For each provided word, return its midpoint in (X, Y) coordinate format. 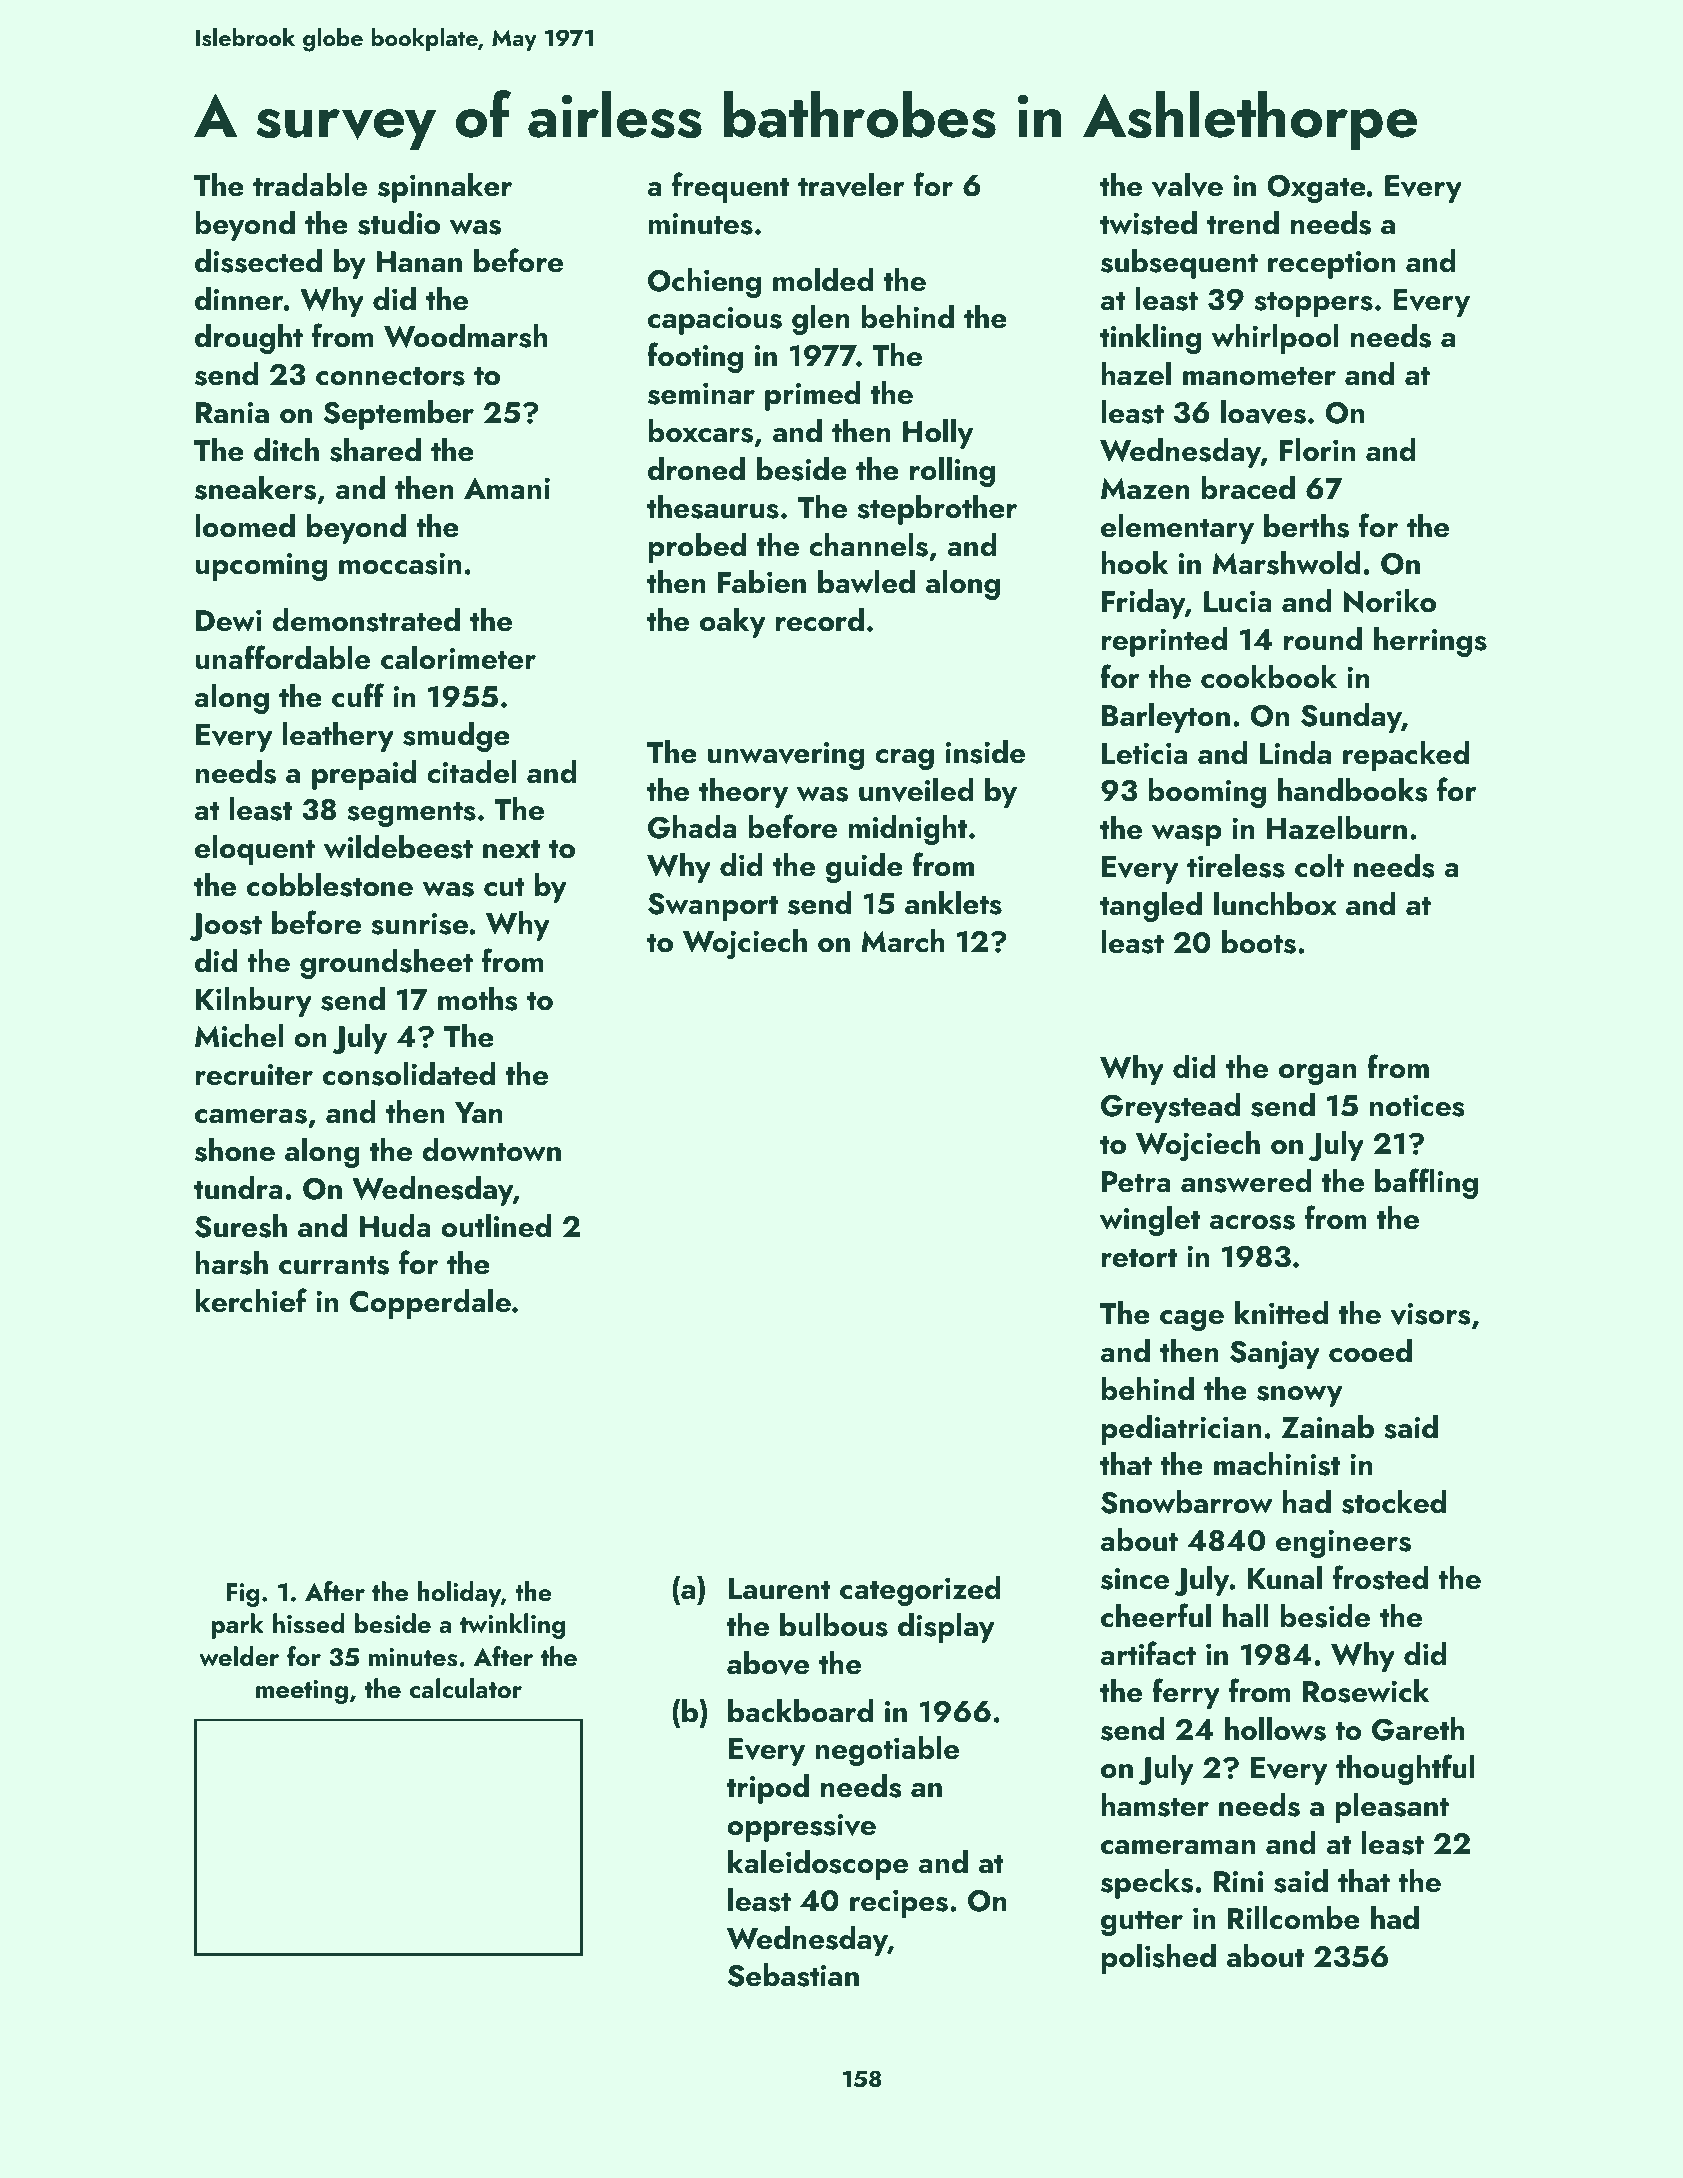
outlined (496, 1226)
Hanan (419, 262)
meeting (302, 1692)
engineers (1343, 1544)
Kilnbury (254, 1002)
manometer (1259, 376)
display (946, 1628)
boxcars (700, 431)
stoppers (1313, 304)
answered (1246, 1181)
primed (812, 396)
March (903, 941)
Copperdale (430, 1304)
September (398, 415)
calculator (466, 1688)
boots (1259, 942)
